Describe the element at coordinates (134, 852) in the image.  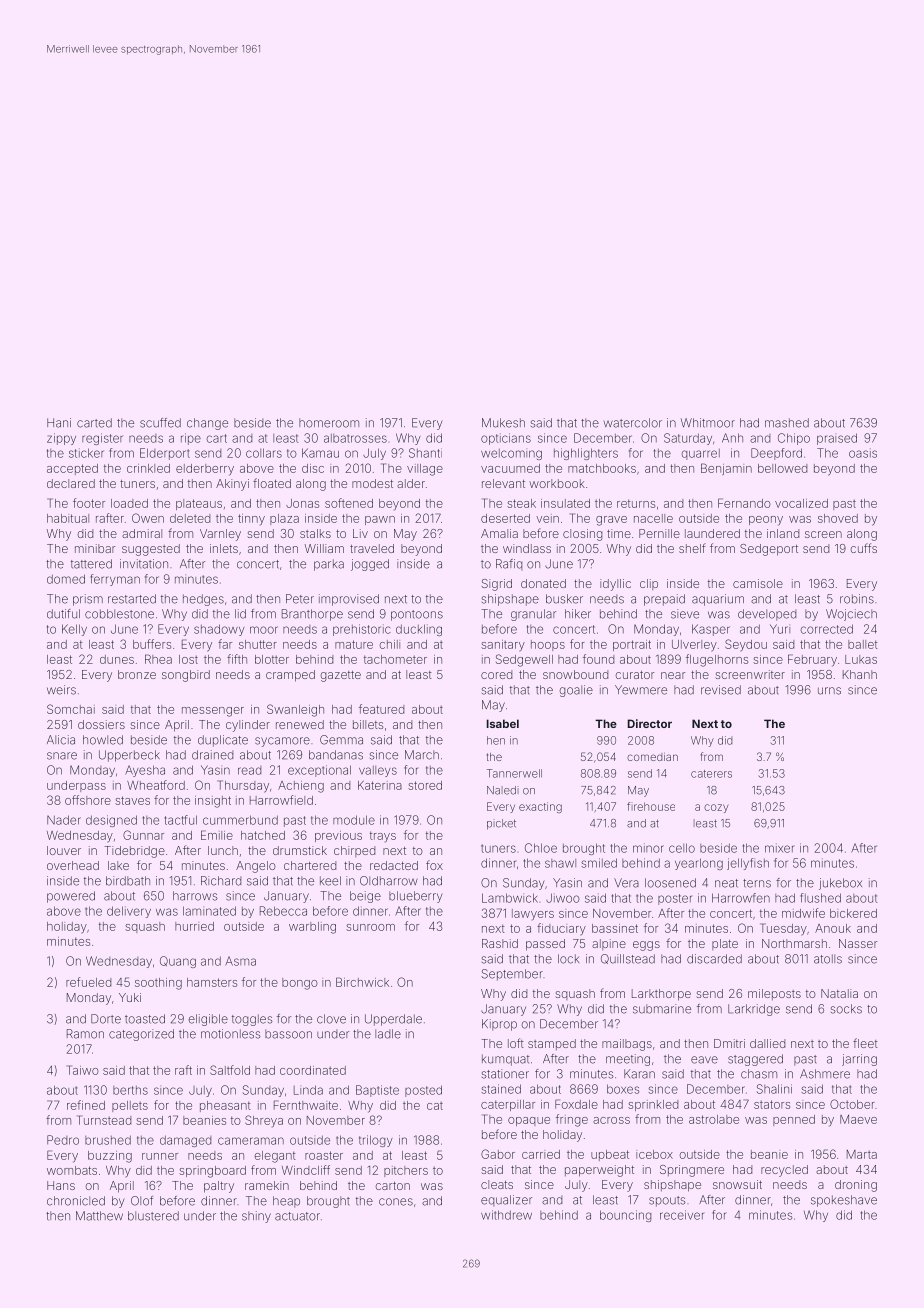
I see `Tidebridge` at that location.
